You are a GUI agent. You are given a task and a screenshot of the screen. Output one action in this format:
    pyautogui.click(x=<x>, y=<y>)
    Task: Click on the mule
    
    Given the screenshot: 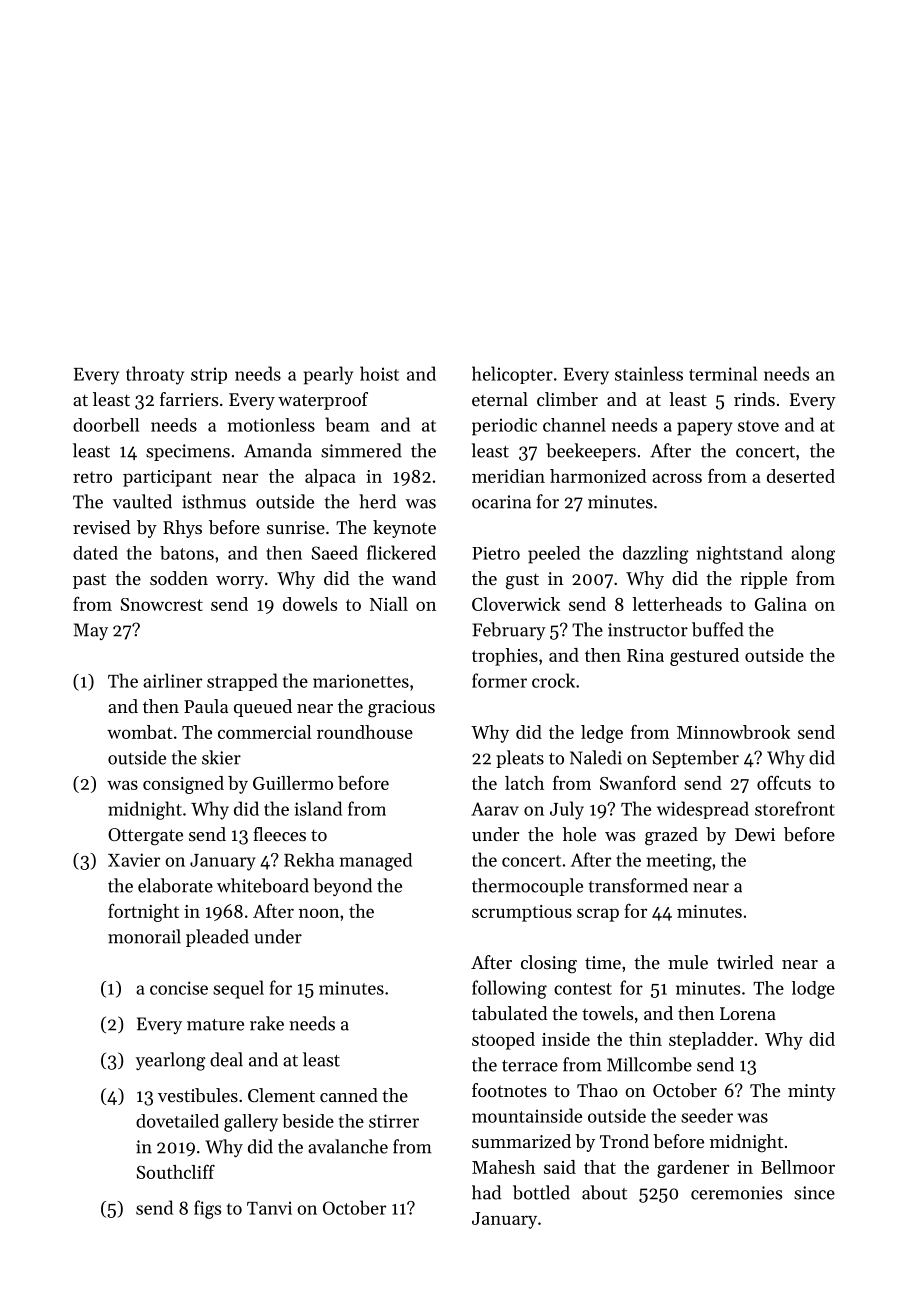 What is the action you would take?
    pyautogui.click(x=688, y=962)
